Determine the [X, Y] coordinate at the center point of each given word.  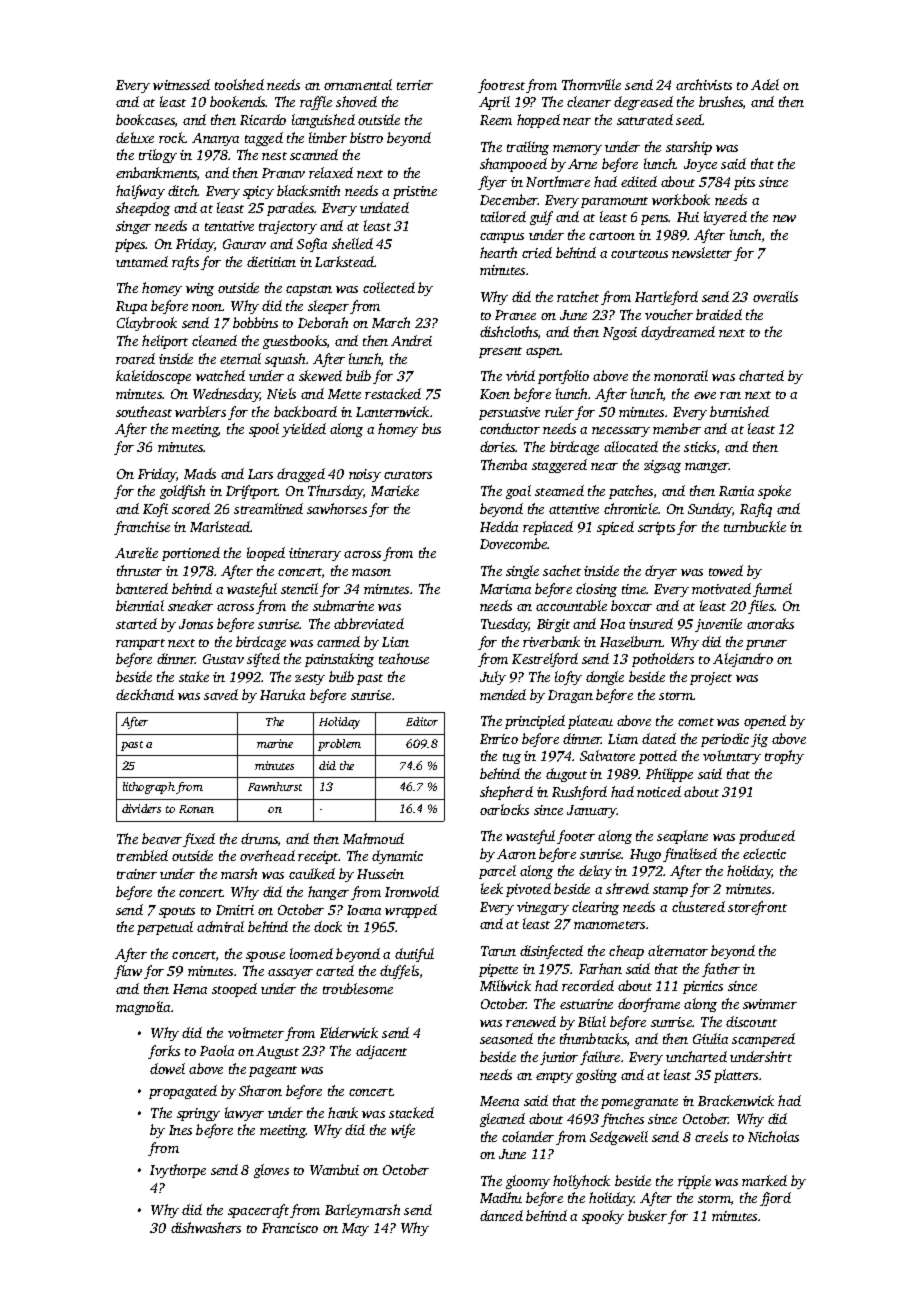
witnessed [181, 84]
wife [403, 1131]
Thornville [591, 84]
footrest [501, 86]
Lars [260, 474]
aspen [543, 353]
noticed [659, 791]
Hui [688, 217]
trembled [142, 855]
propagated [183, 1092]
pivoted [528, 890]
